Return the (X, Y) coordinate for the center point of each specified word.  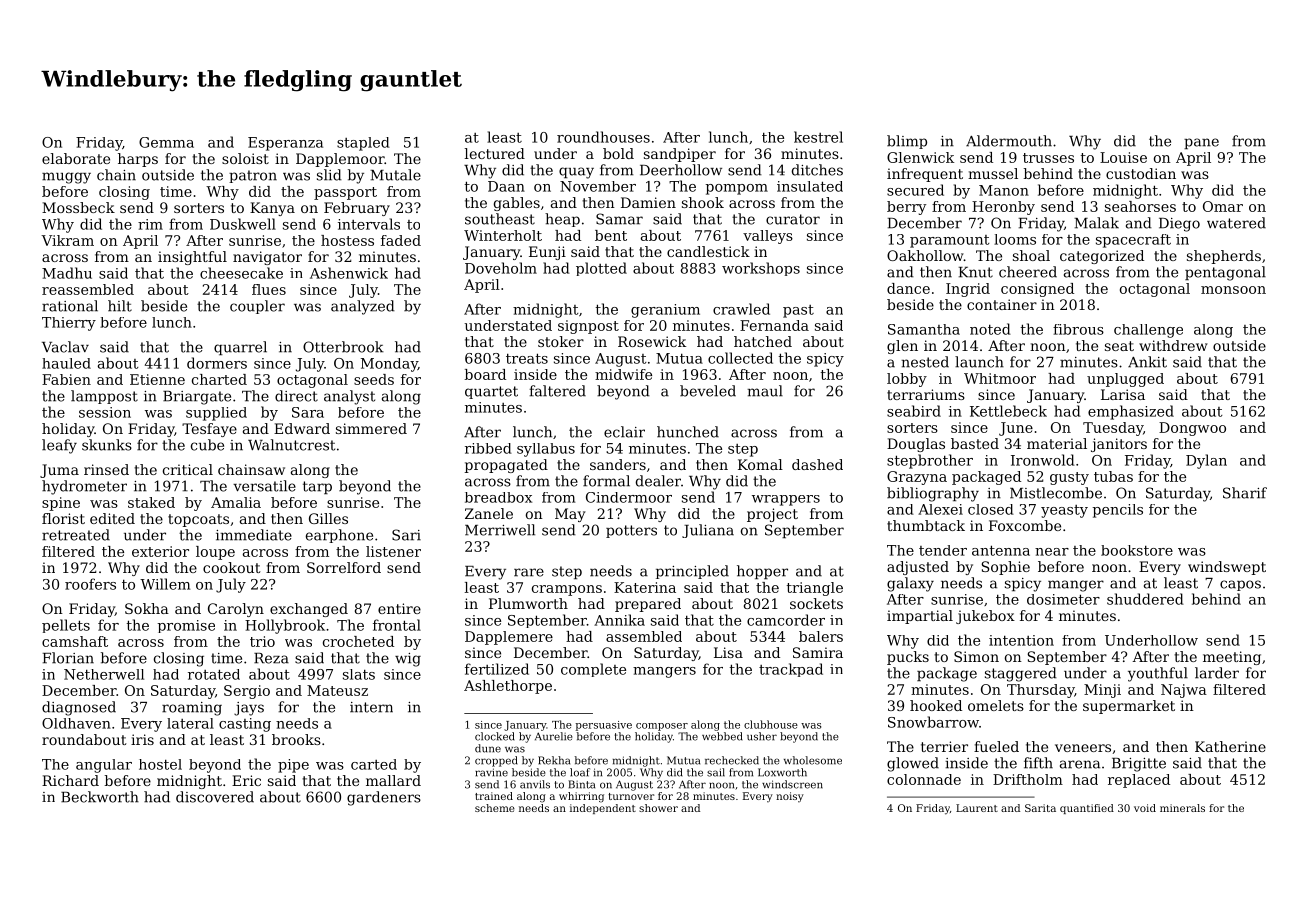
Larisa (1123, 394)
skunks (107, 445)
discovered (215, 797)
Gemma (166, 142)
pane (1201, 143)
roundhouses (603, 137)
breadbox (498, 497)
